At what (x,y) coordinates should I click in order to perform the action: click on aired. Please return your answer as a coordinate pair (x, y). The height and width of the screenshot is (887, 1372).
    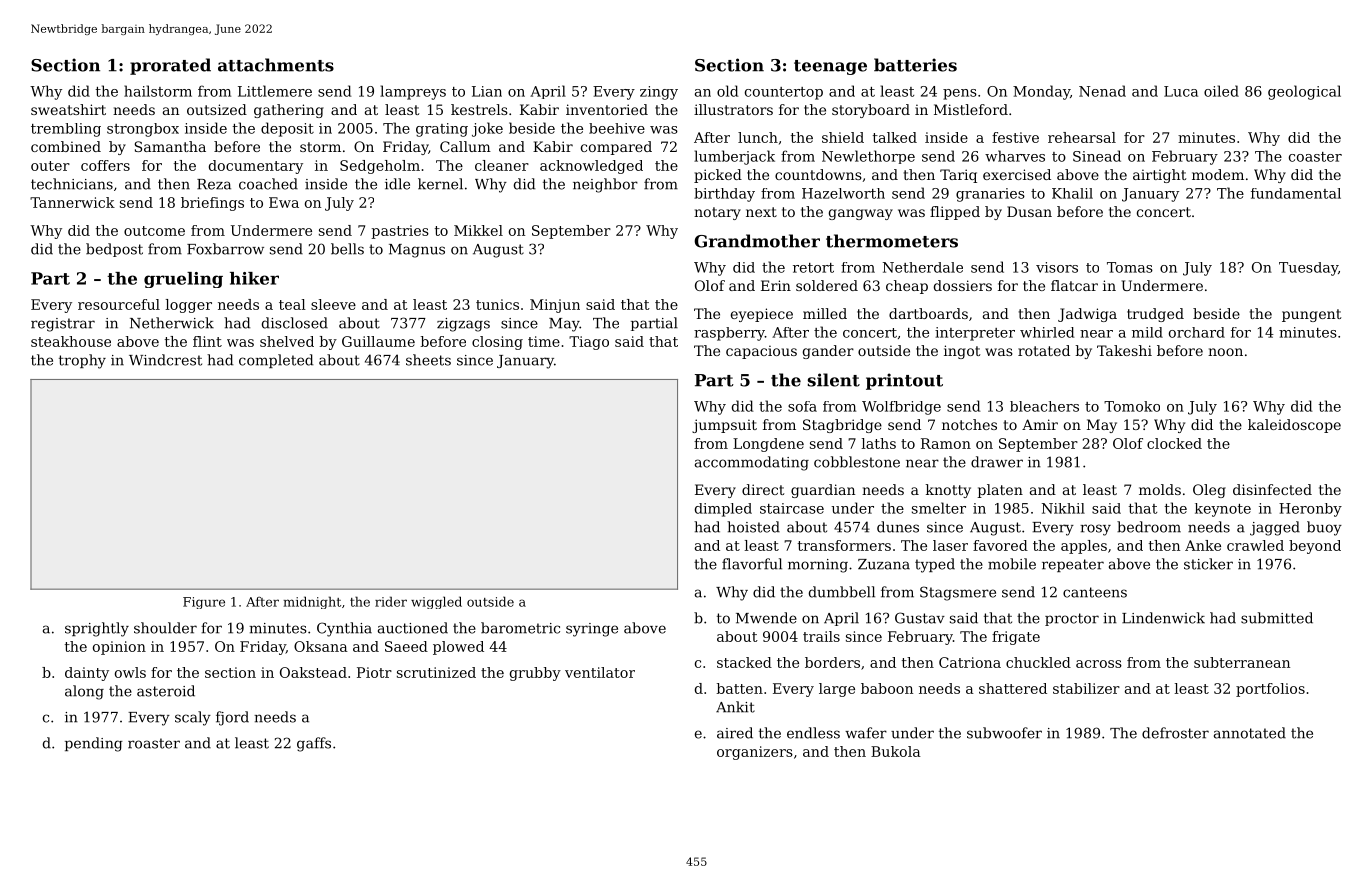
    Looking at the image, I should click on (735, 733).
